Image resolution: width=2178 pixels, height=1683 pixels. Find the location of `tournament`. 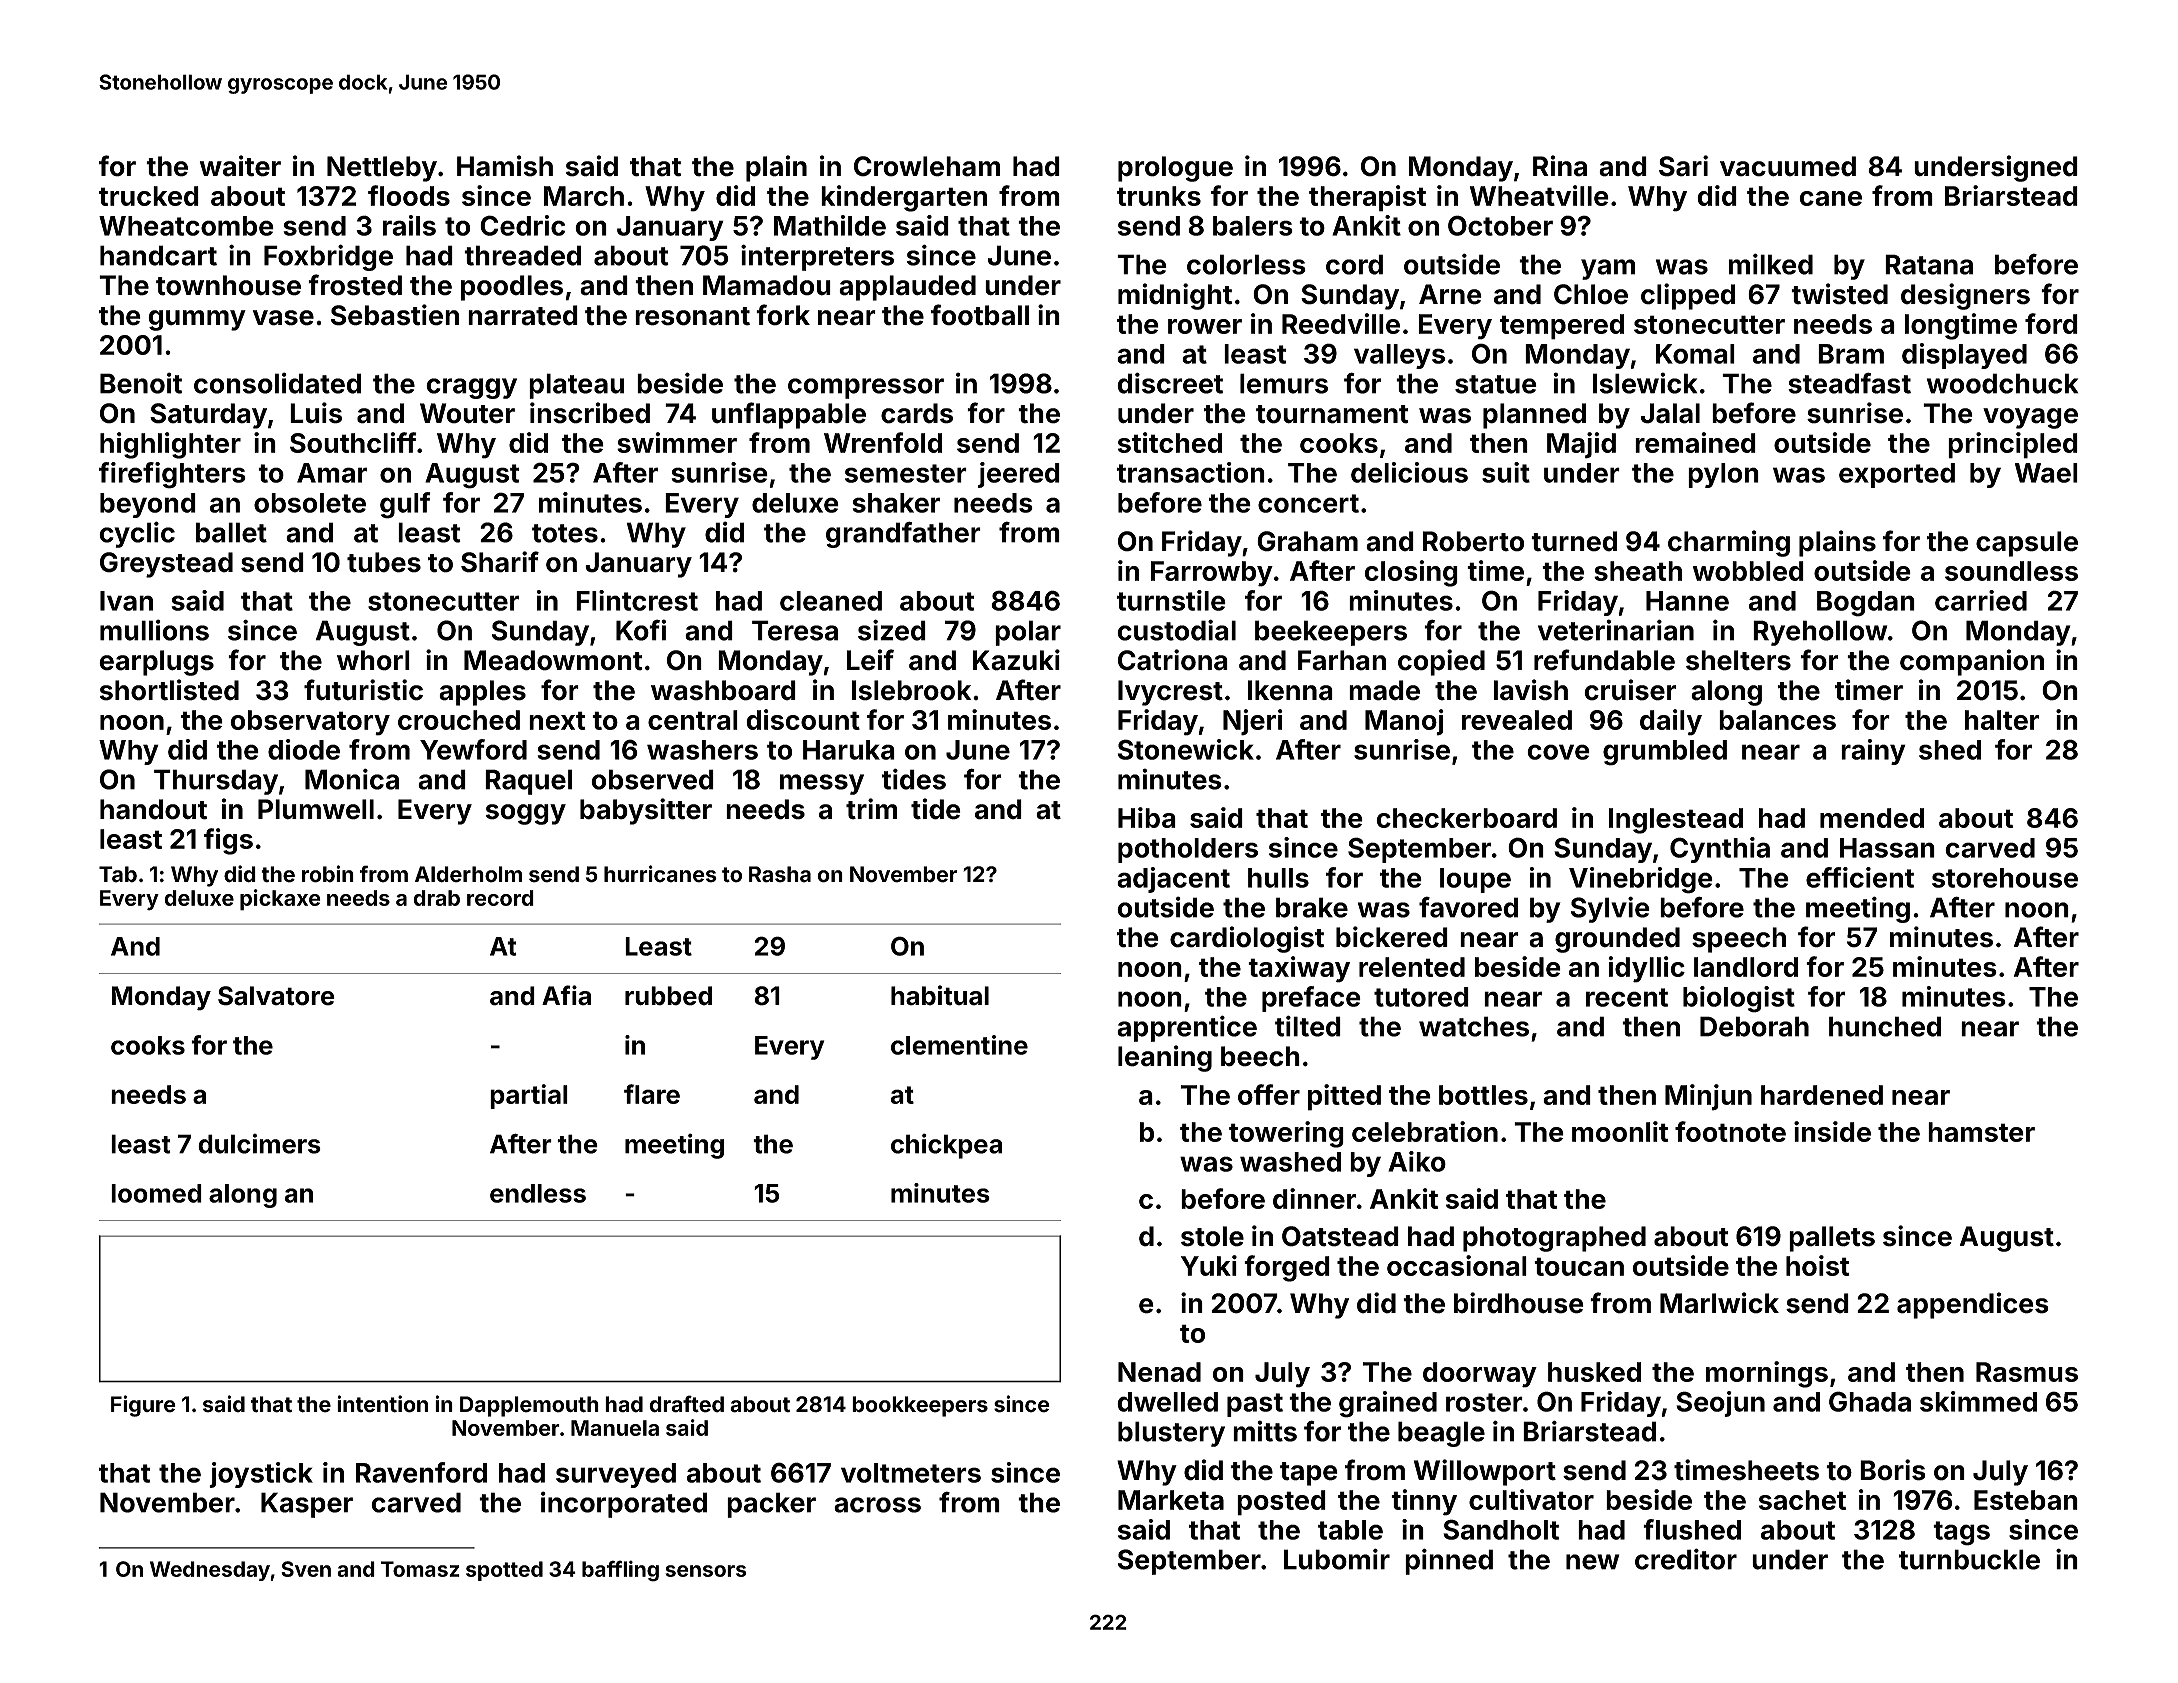

tournament is located at coordinates (1332, 414).
